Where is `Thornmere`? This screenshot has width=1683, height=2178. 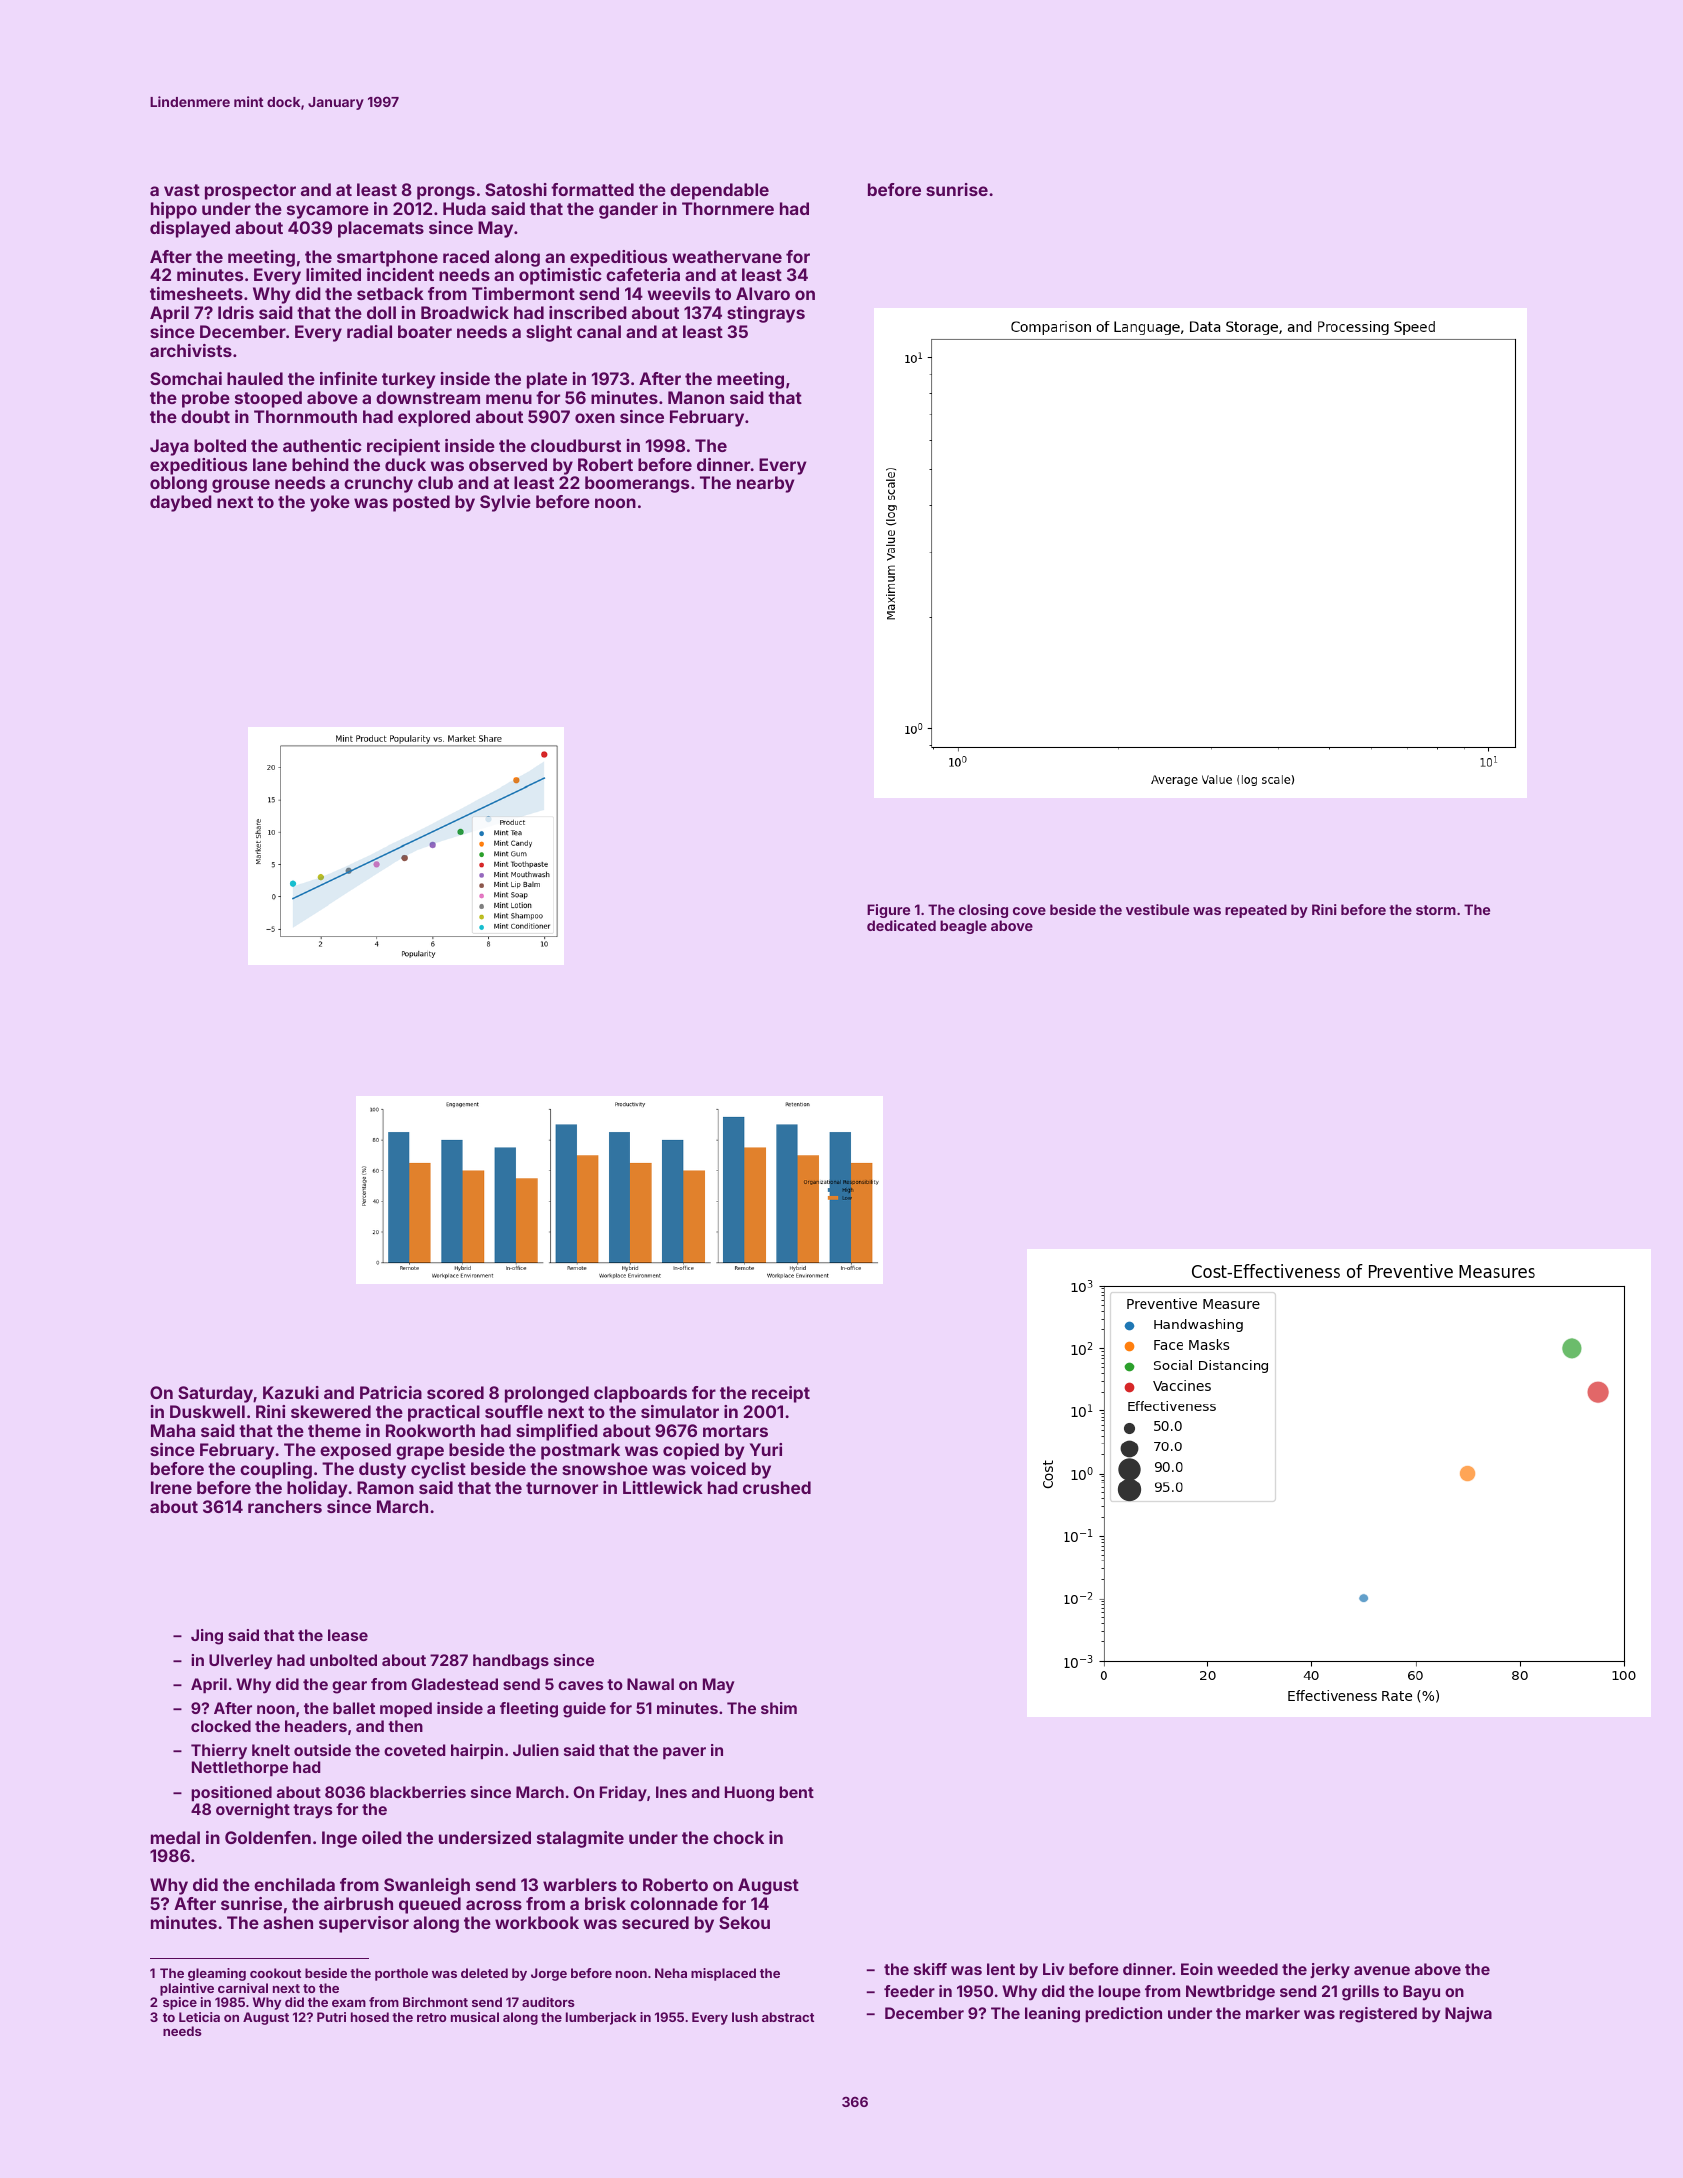
Thornmere is located at coordinates (728, 208).
